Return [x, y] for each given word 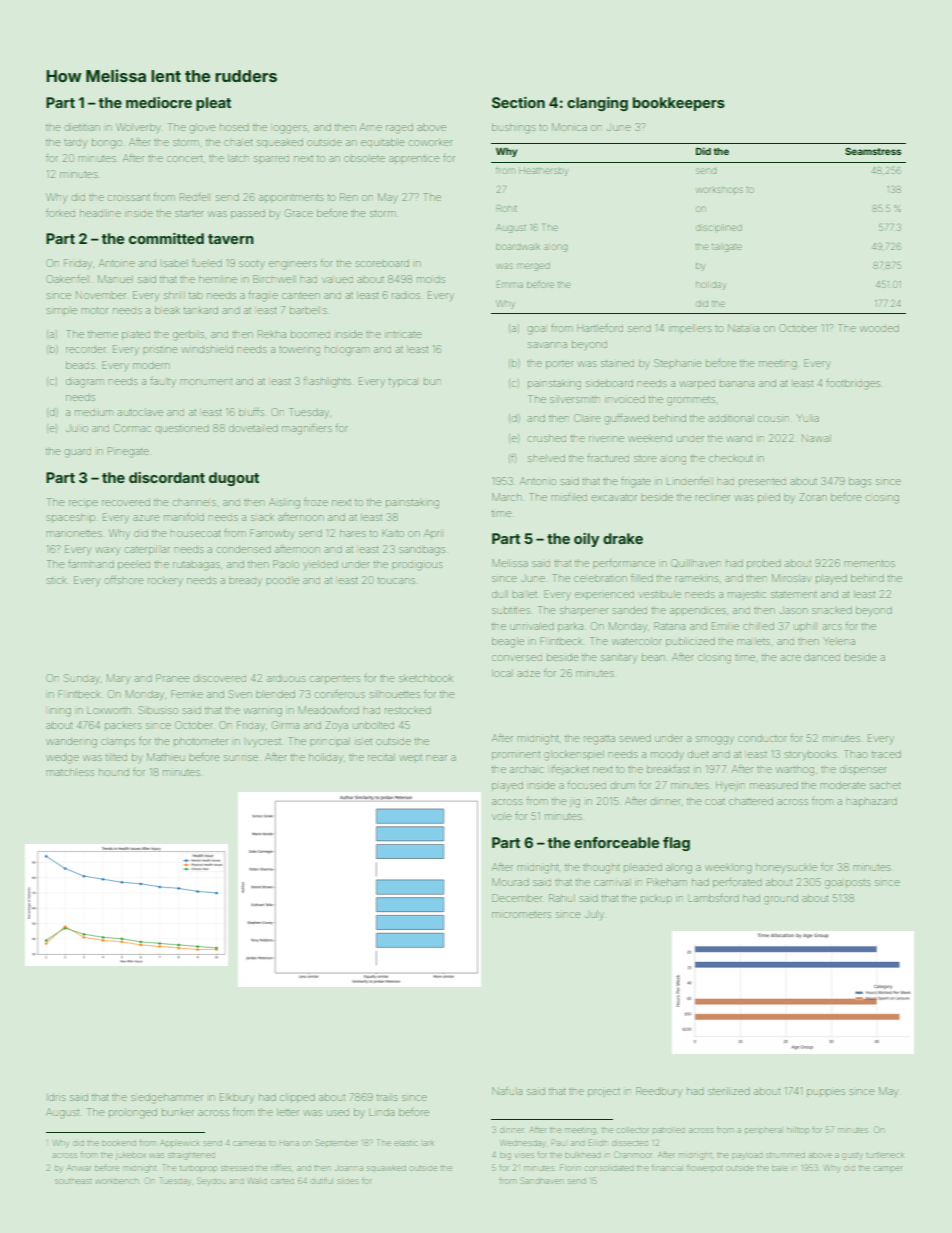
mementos [870, 564]
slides [348, 1181]
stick [56, 581]
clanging [597, 104]
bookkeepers [679, 104]
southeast [73, 1181]
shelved [546, 458]
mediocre [159, 102]
